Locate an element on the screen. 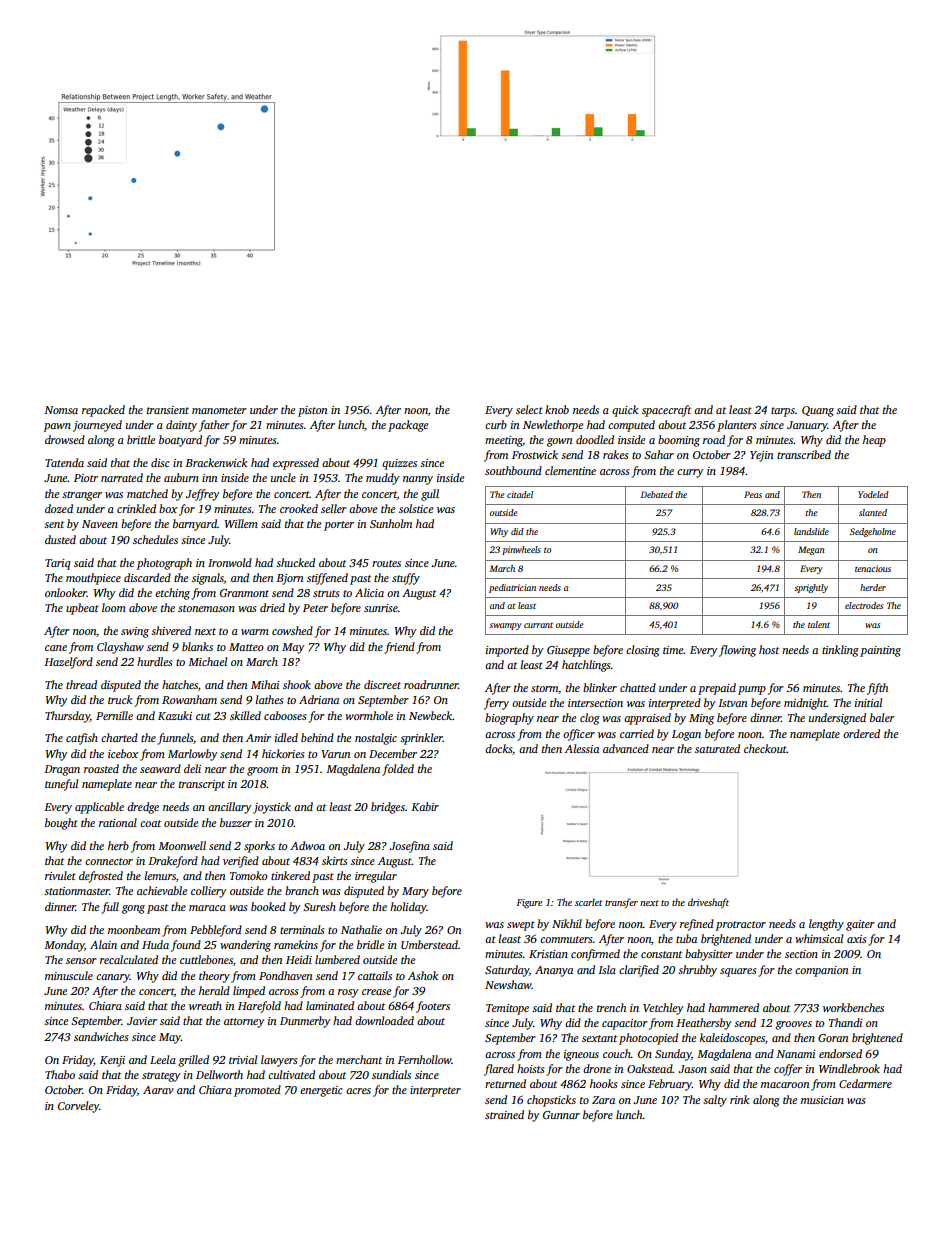 Image resolution: width=952 pixels, height=1233 pixels. manometer is located at coordinates (219, 410).
